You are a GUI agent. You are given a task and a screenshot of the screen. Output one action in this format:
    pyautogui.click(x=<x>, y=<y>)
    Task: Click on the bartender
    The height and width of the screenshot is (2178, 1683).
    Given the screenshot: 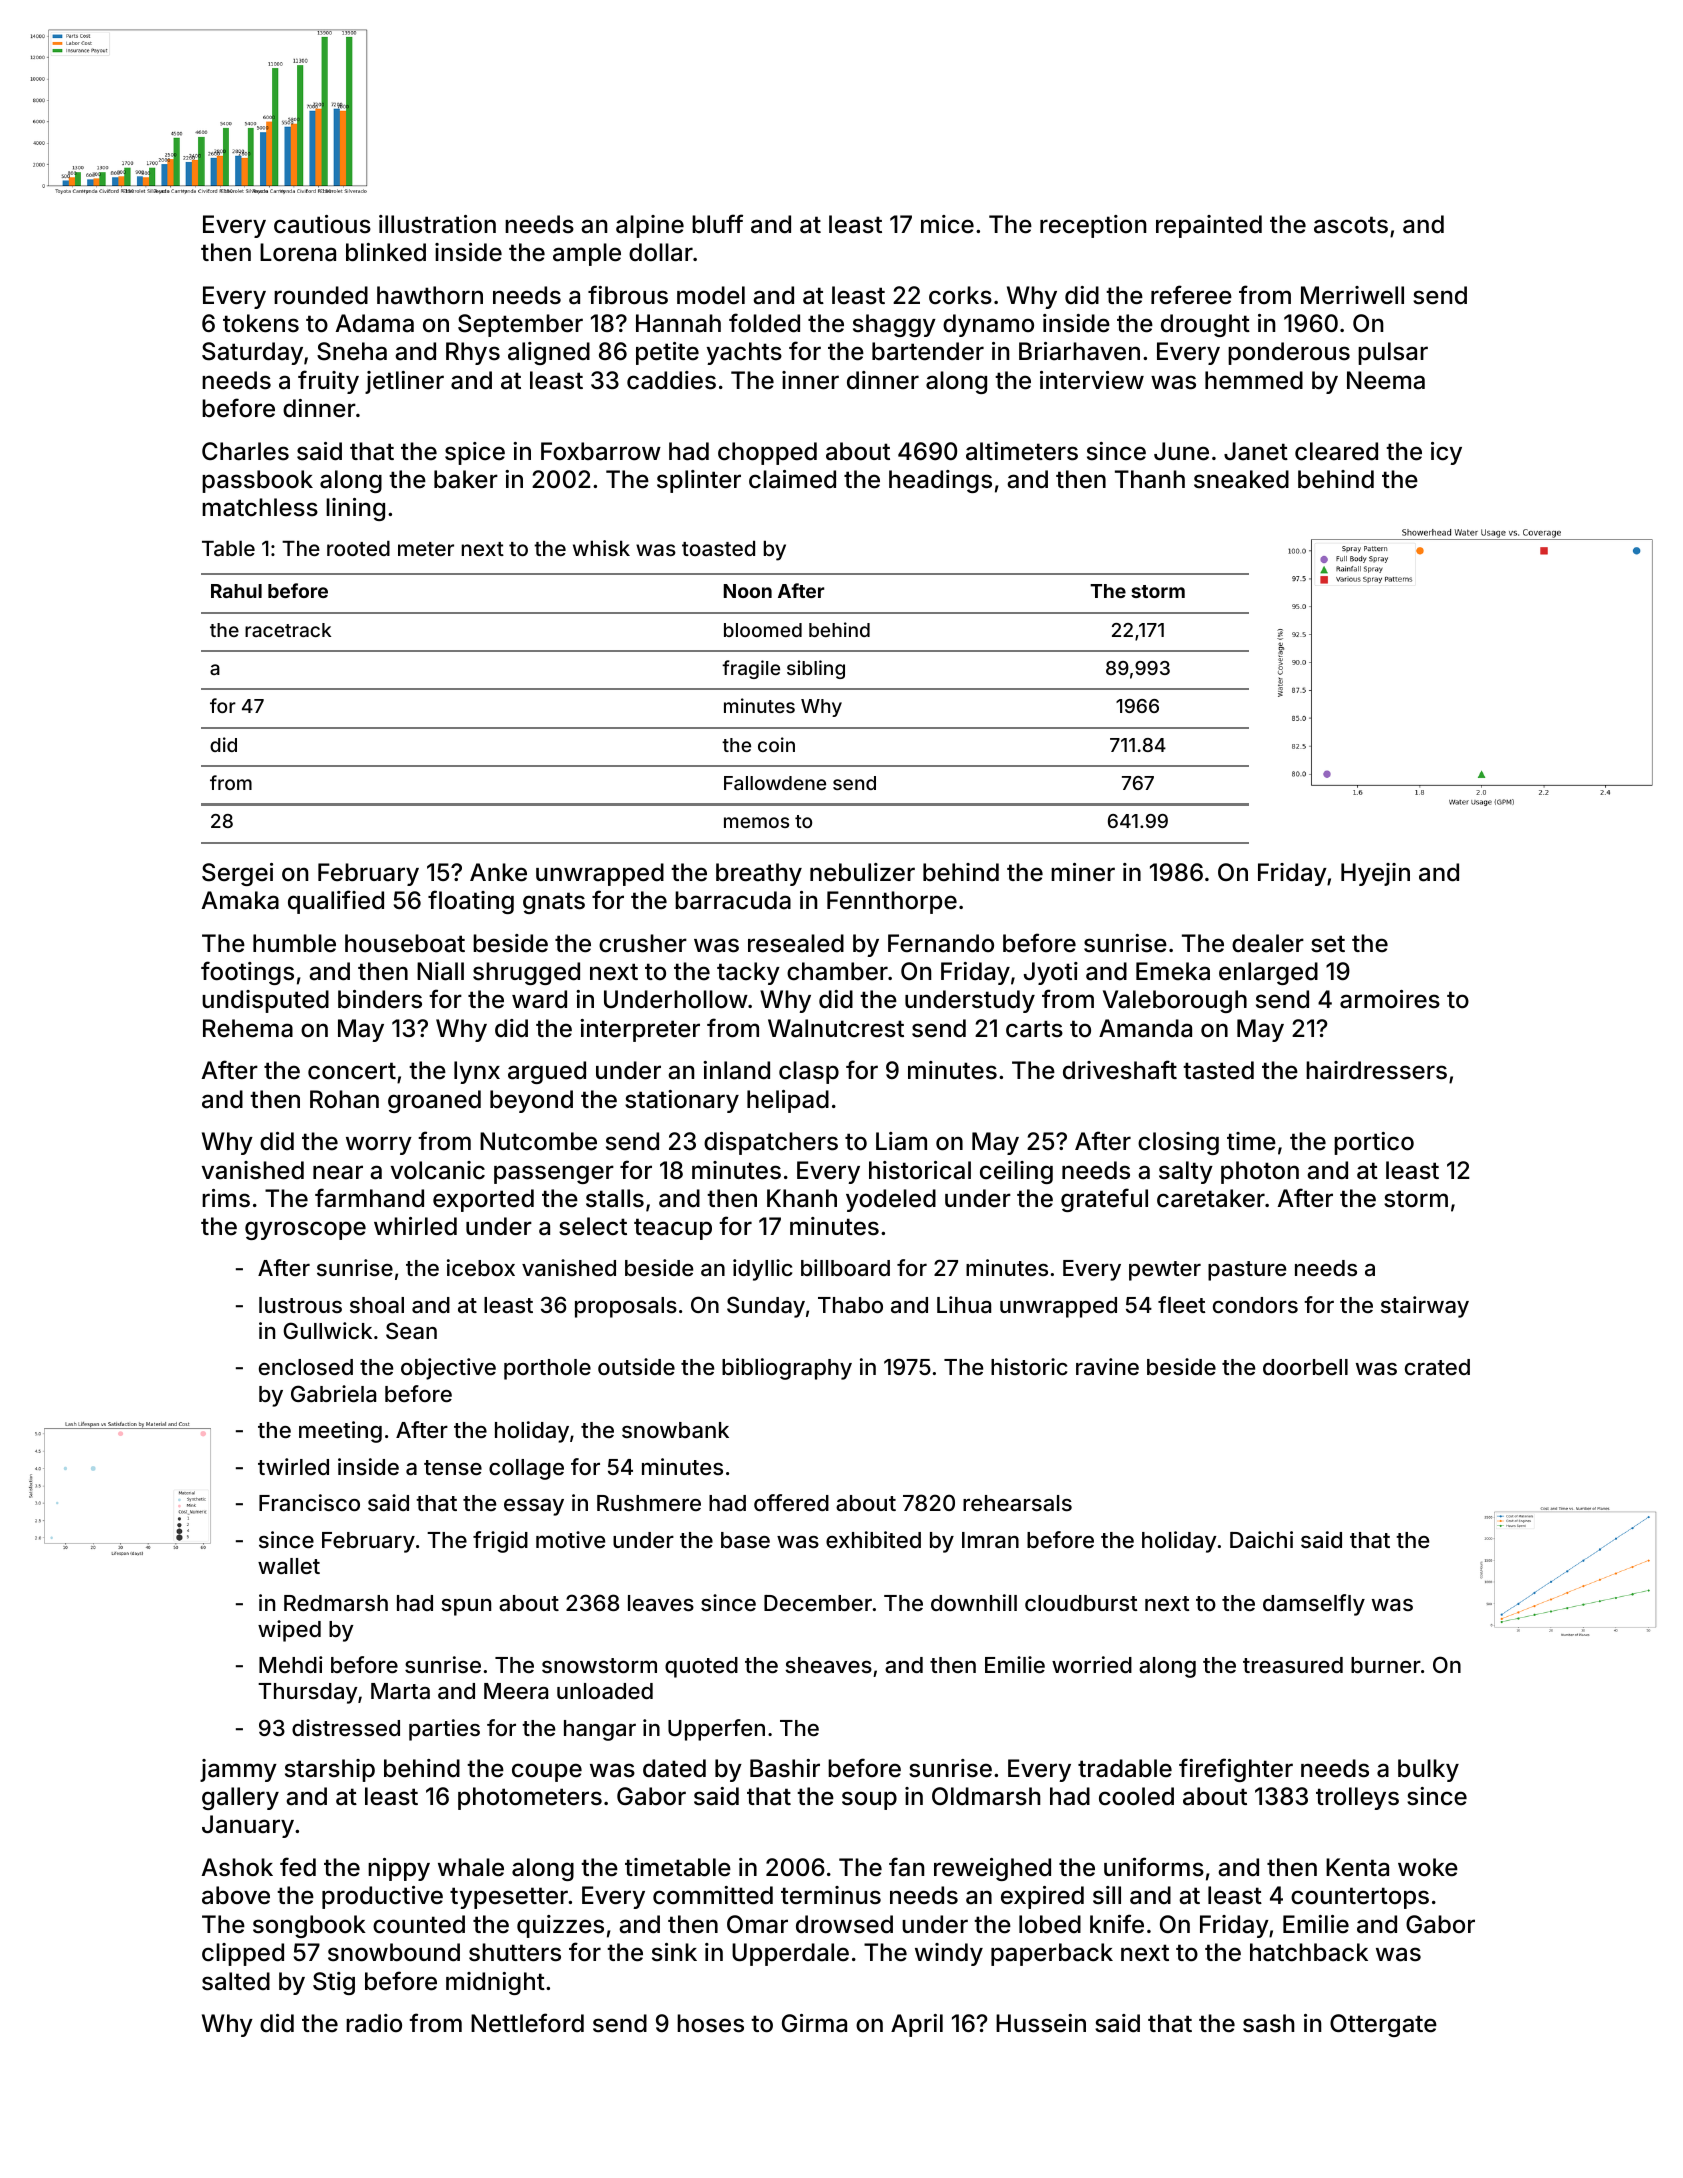 What is the action you would take?
    pyautogui.click(x=928, y=351)
